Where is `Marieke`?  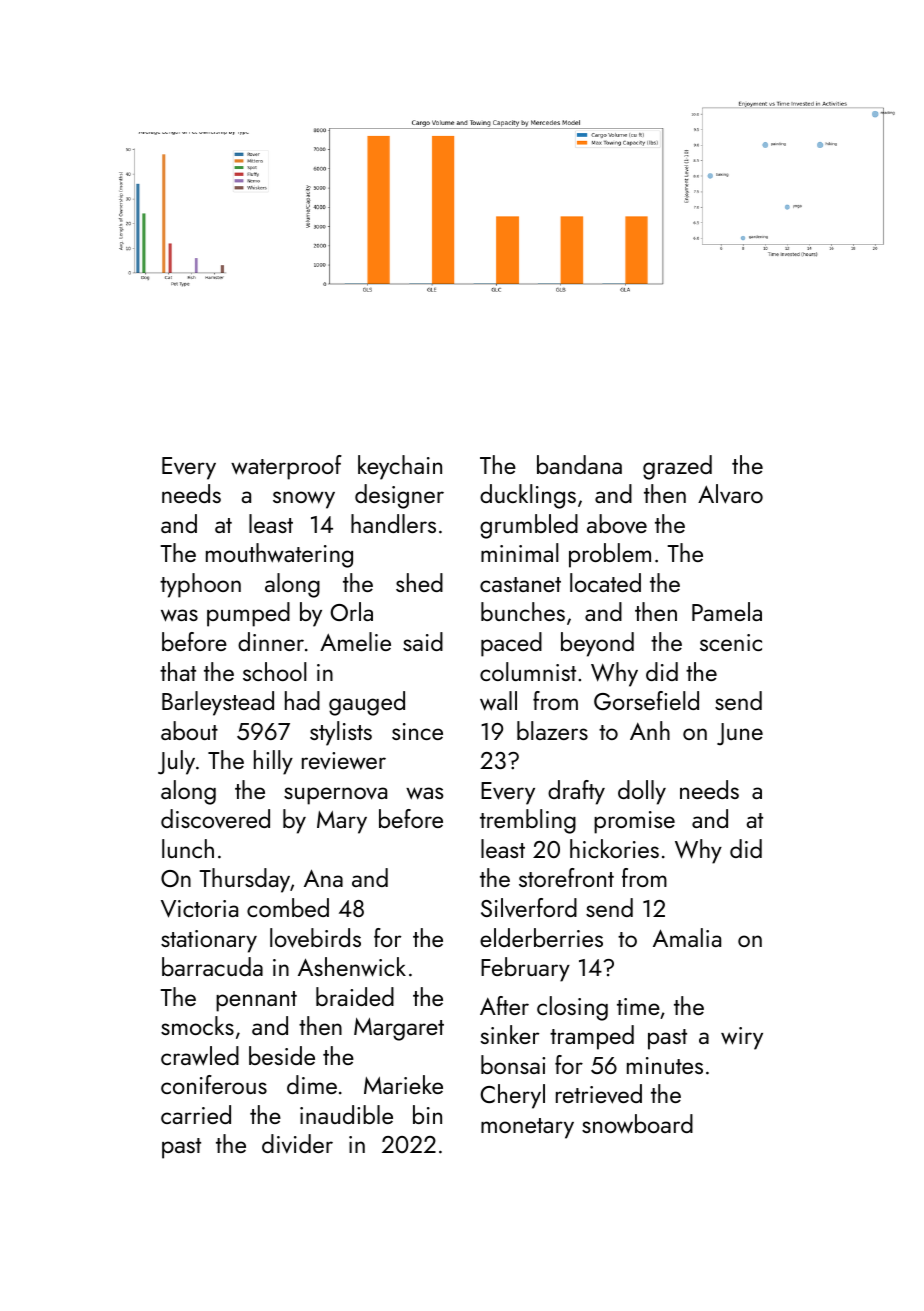 Marieke is located at coordinates (403, 1084).
